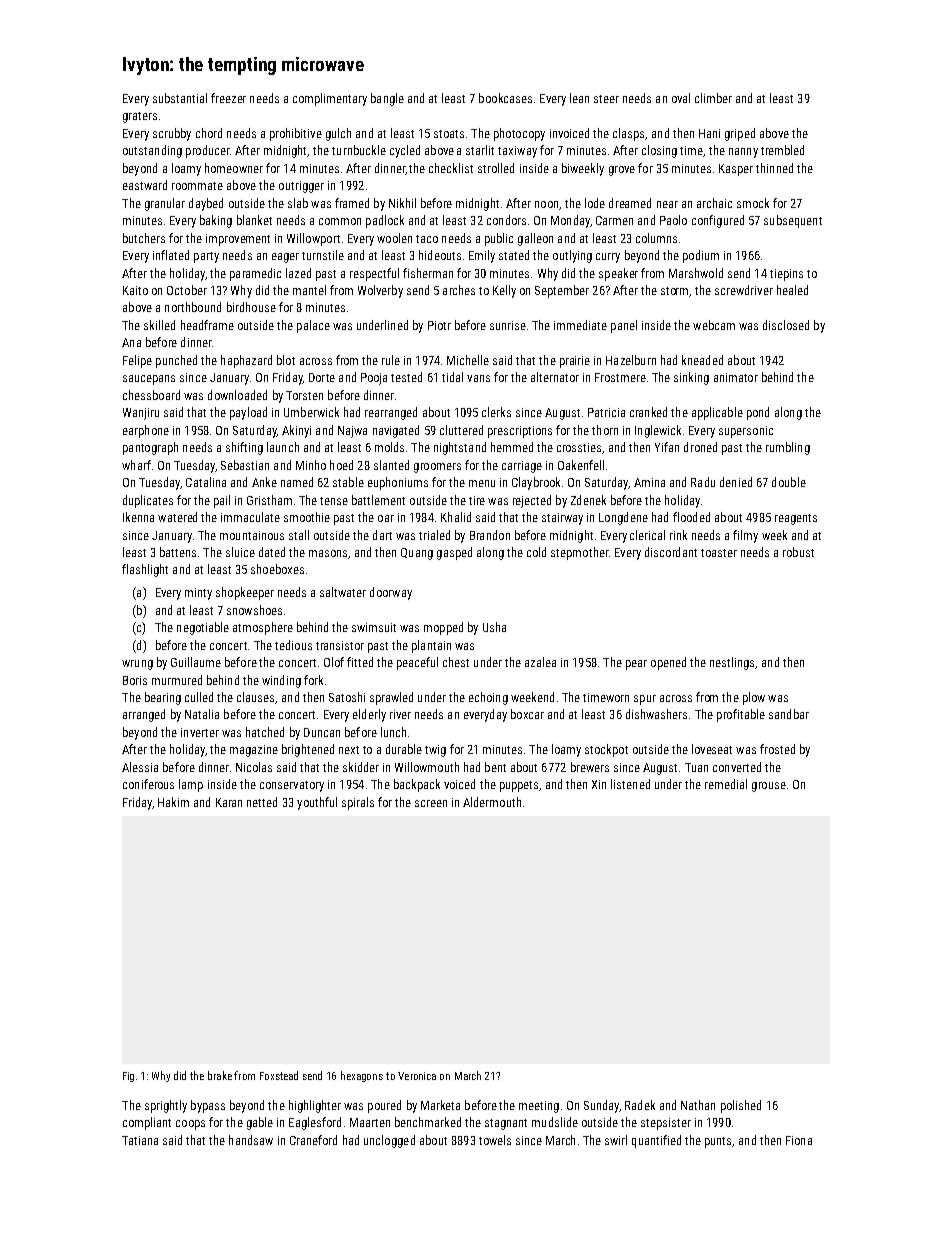 The height and width of the image is (1233, 952). I want to click on bookcases, so click(505, 98).
